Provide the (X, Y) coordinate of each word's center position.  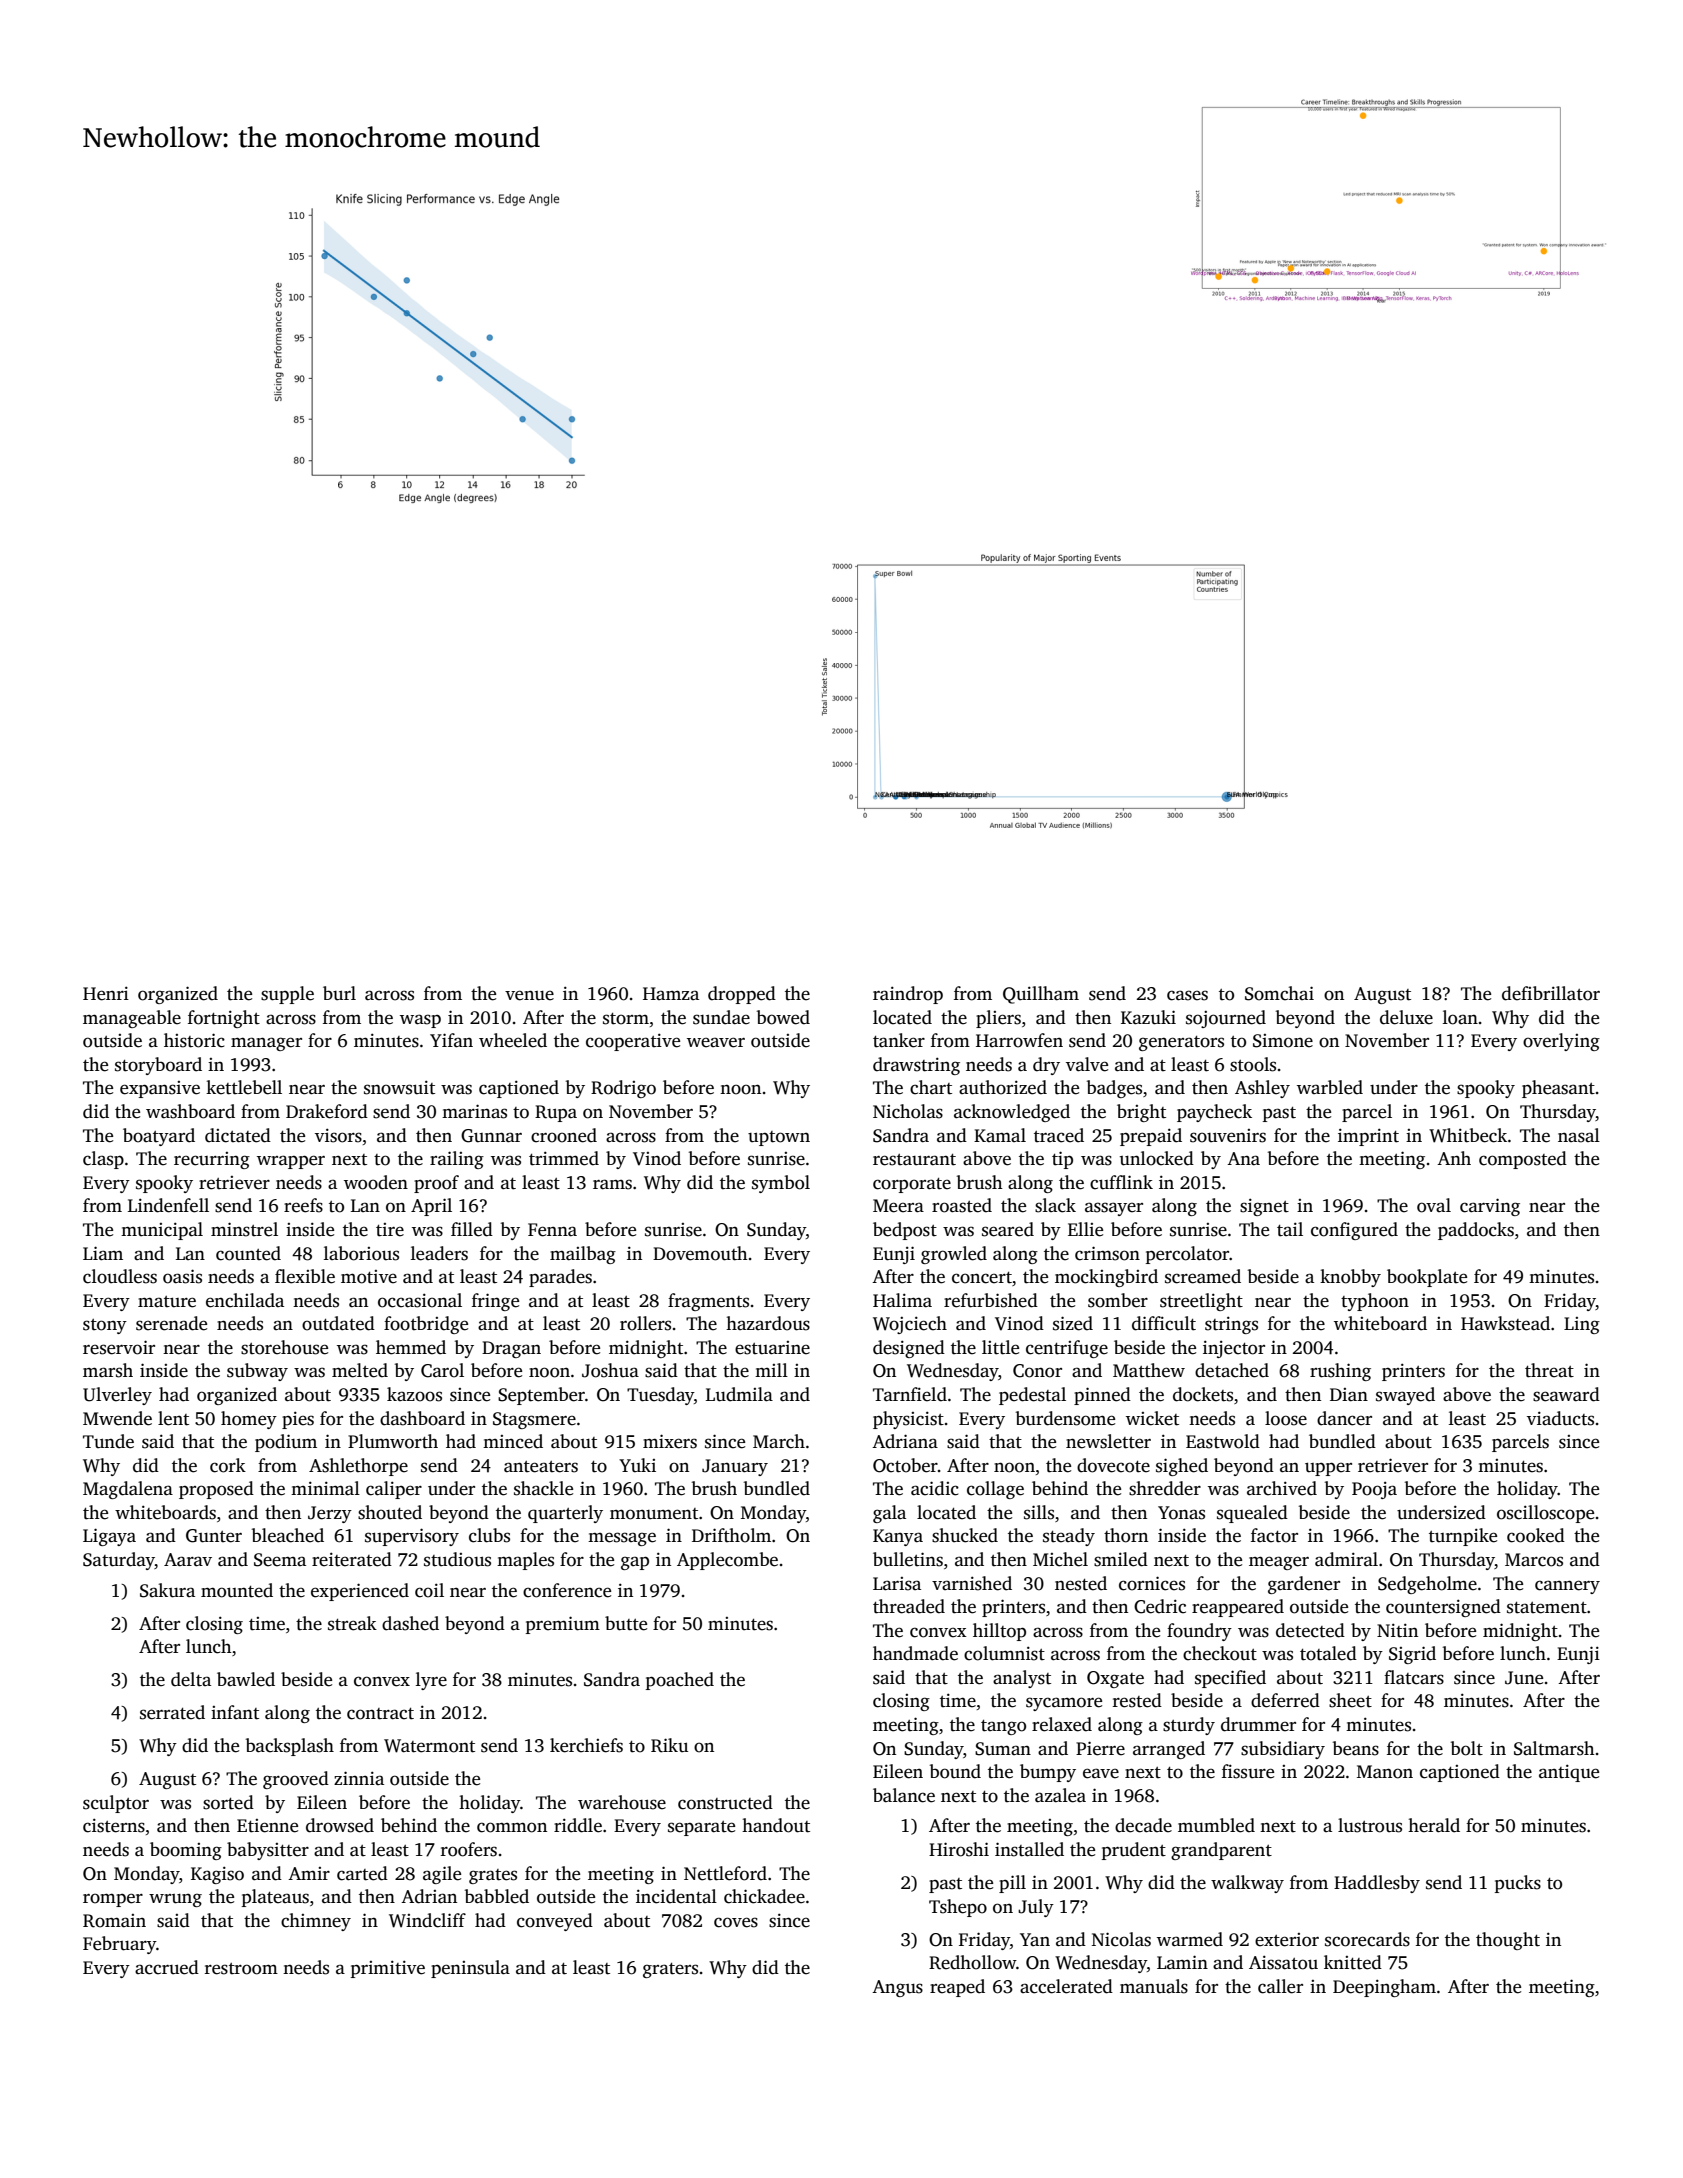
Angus (897, 1988)
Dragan (511, 1349)
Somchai (1279, 993)
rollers (645, 1323)
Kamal (1000, 1135)
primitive (388, 1969)
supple (287, 995)
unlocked (1157, 1158)
